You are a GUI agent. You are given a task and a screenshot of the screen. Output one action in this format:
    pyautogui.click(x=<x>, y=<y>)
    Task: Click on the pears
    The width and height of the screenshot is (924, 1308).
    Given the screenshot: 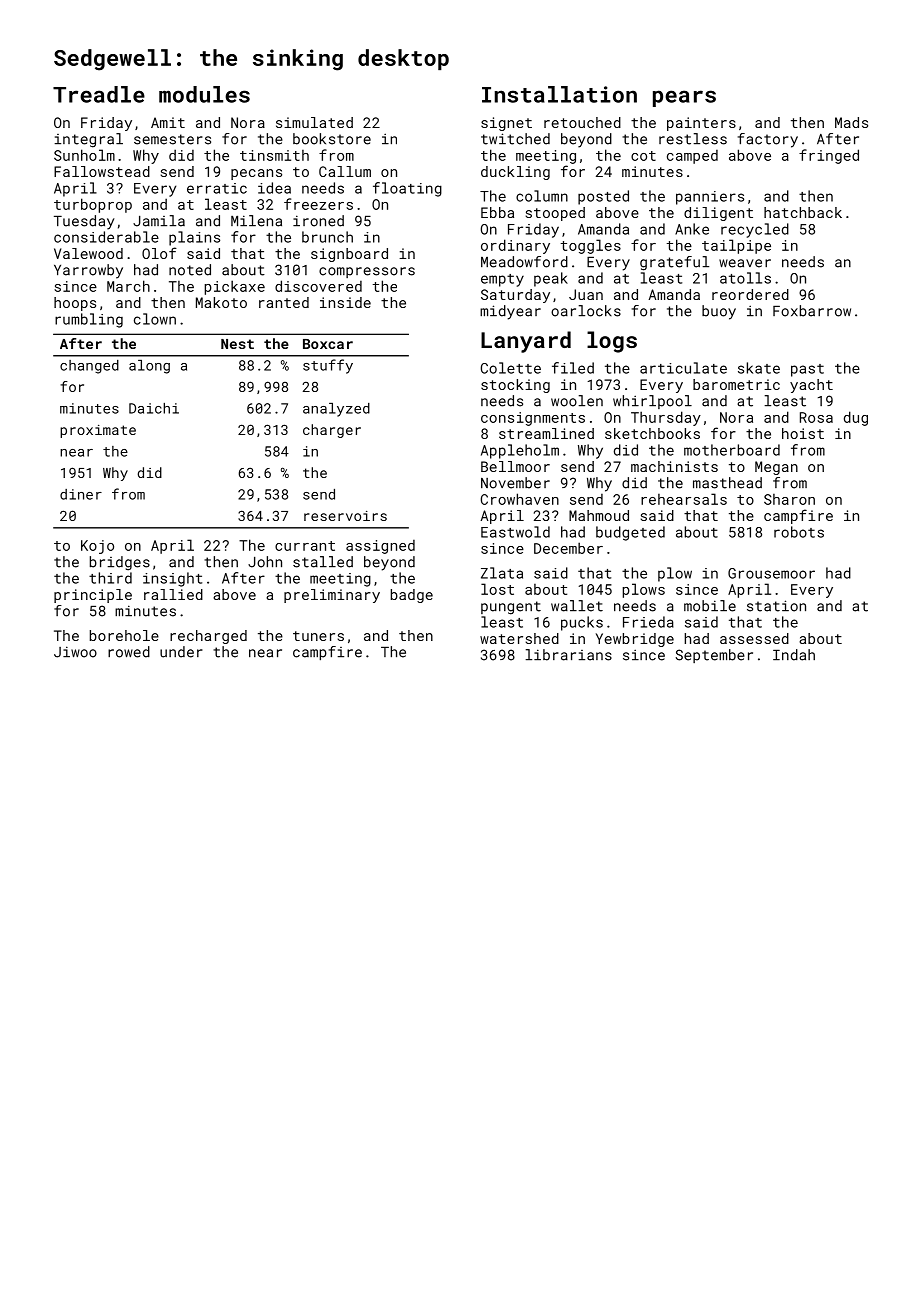 What is the action you would take?
    pyautogui.click(x=684, y=98)
